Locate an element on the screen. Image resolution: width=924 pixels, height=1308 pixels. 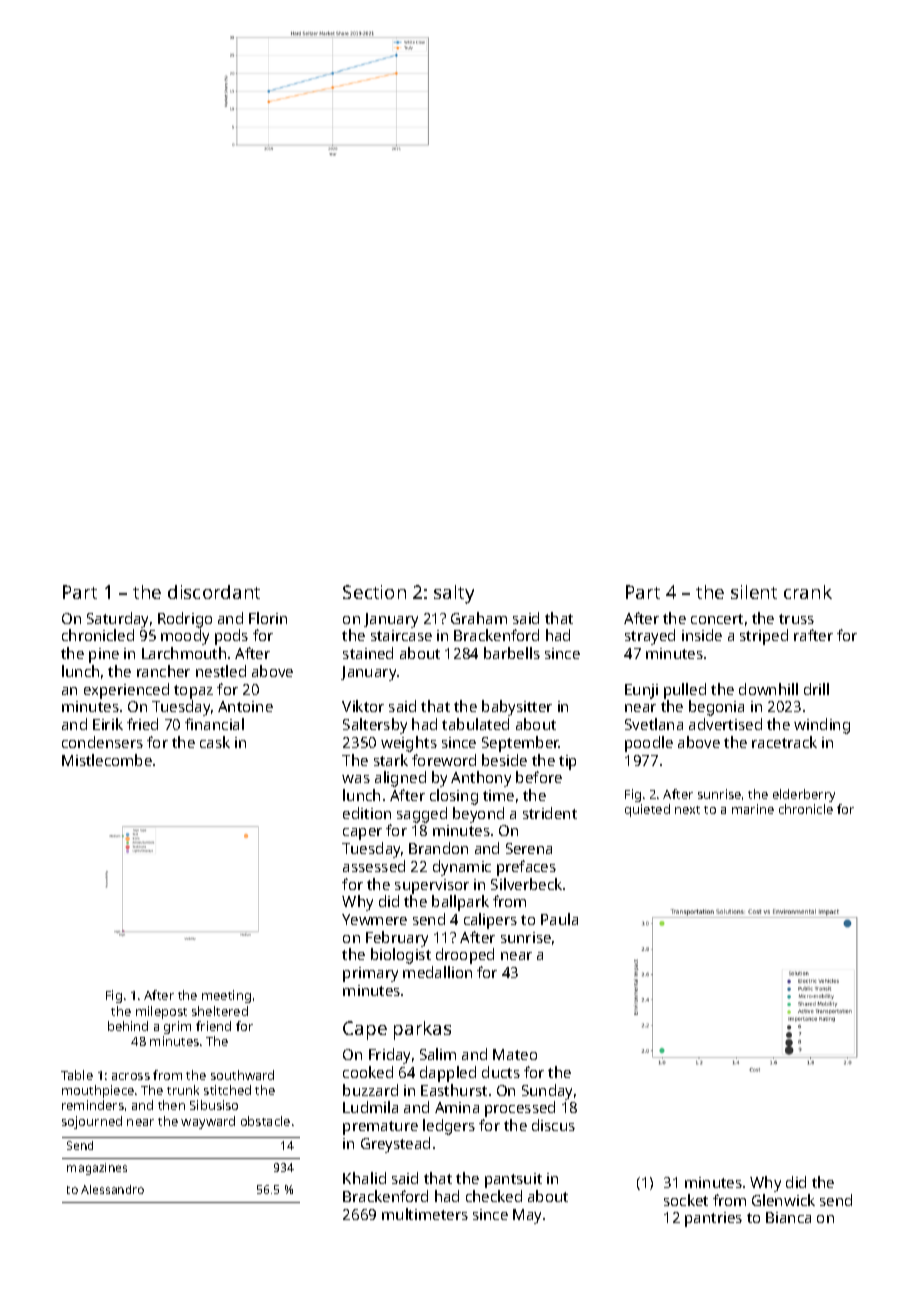
Yewmere is located at coordinates (374, 919).
